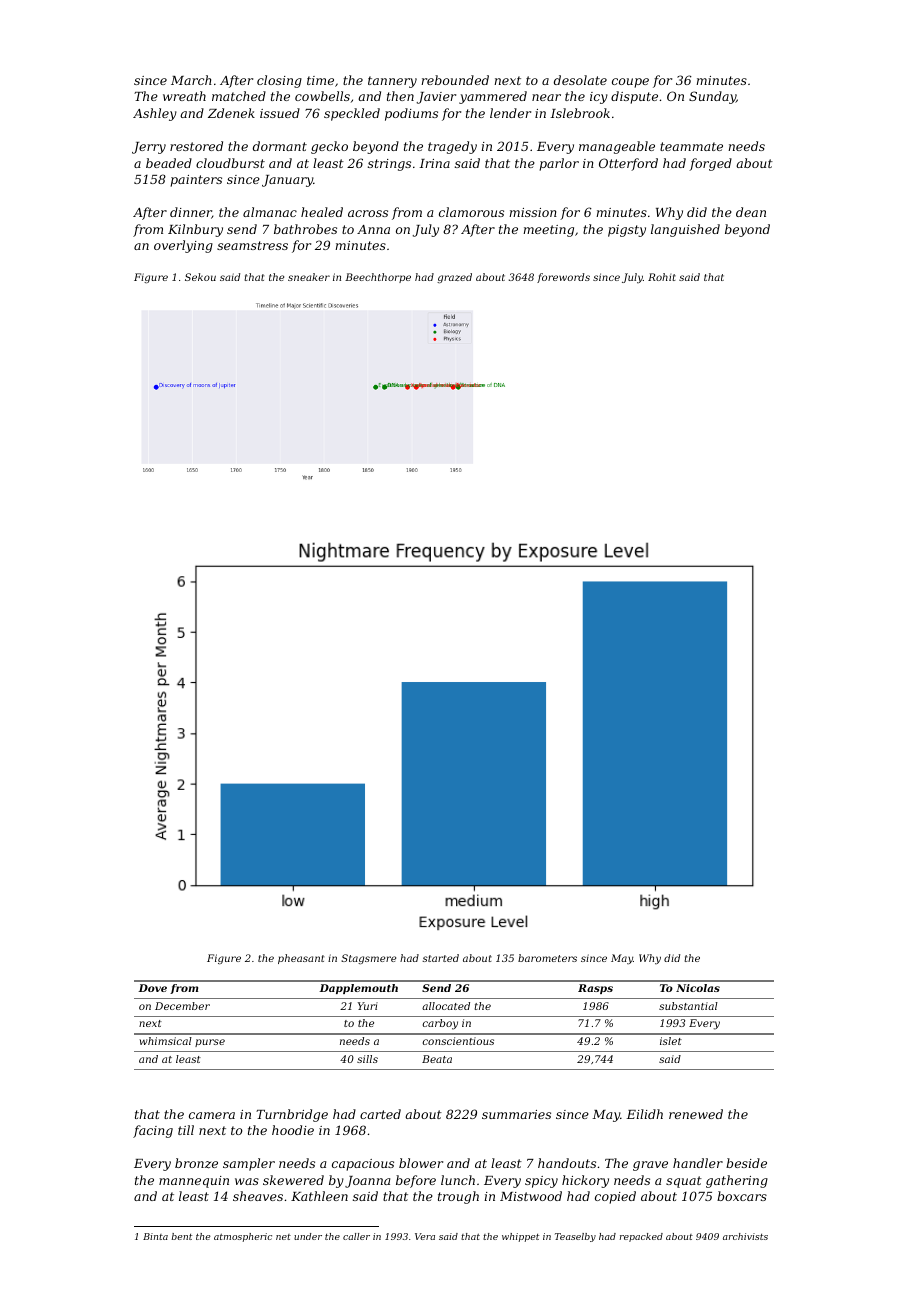 The height and width of the screenshot is (1316, 908). What do you see at coordinates (520, 1237) in the screenshot?
I see `whippet` at bounding box center [520, 1237].
